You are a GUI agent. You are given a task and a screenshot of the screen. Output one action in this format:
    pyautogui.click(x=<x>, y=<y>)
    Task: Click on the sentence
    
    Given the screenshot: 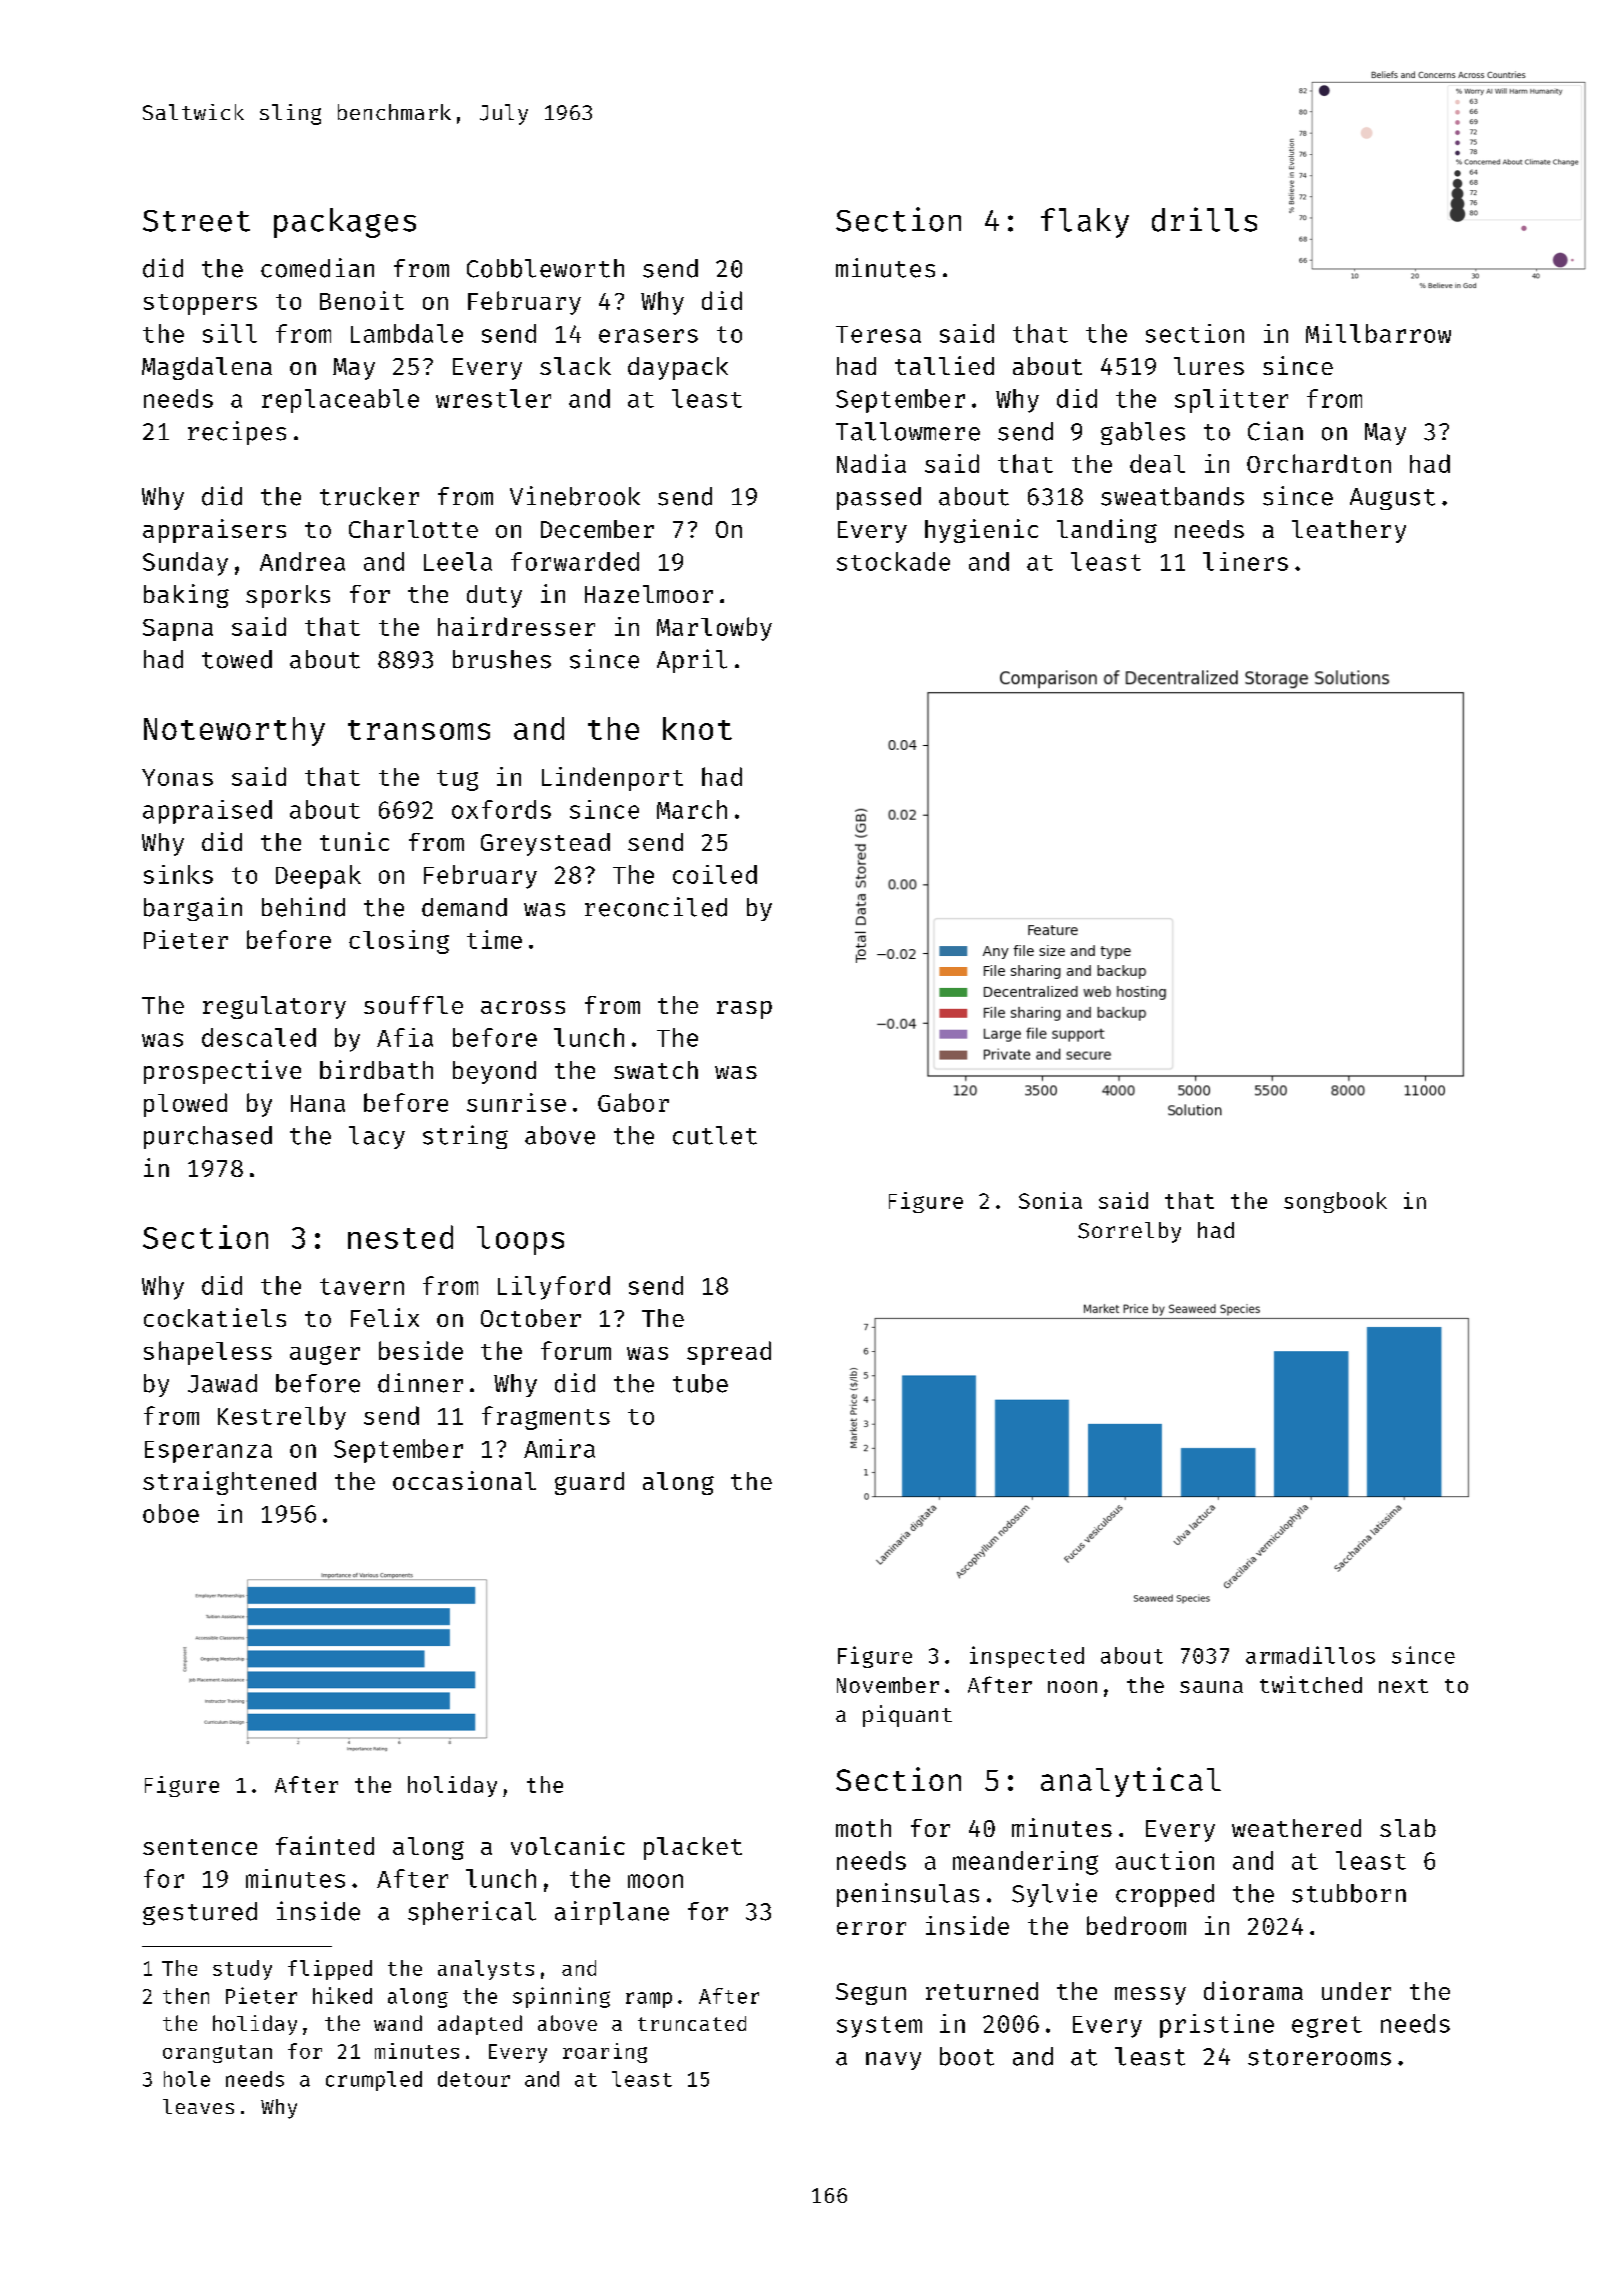 What is the action you would take?
    pyautogui.click(x=200, y=1847)
